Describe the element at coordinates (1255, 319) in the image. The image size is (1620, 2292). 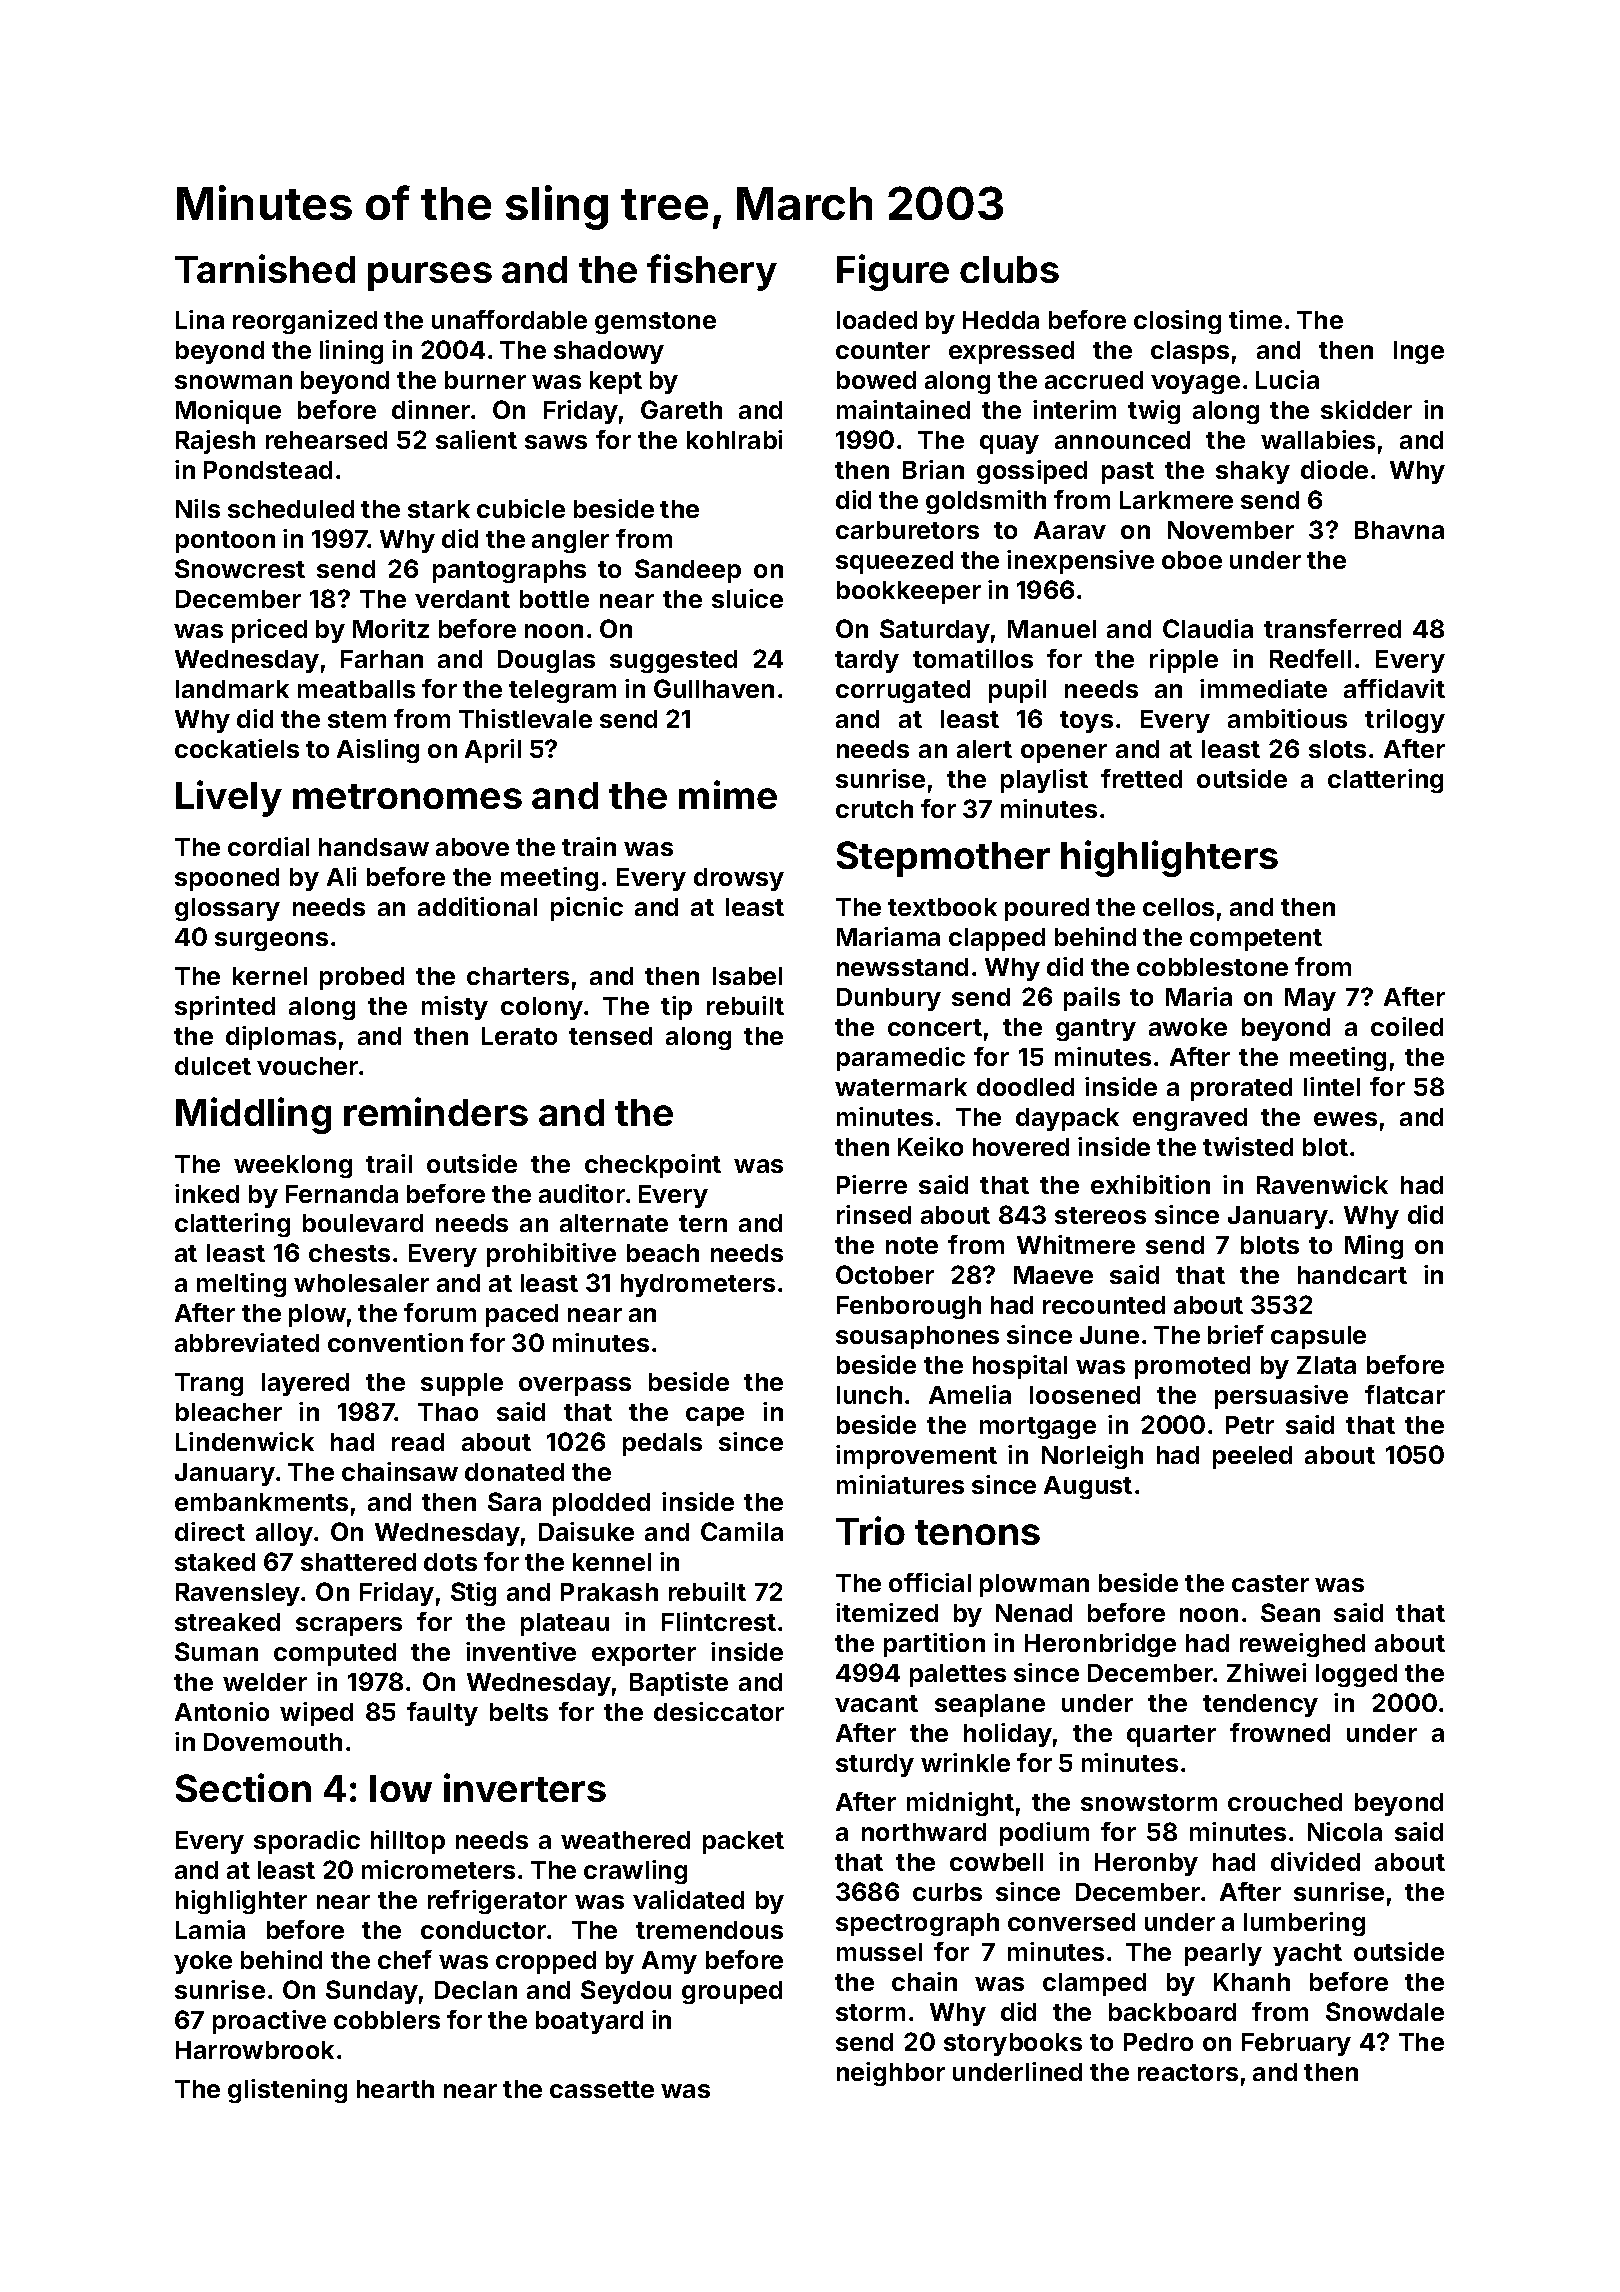
I see `time` at that location.
